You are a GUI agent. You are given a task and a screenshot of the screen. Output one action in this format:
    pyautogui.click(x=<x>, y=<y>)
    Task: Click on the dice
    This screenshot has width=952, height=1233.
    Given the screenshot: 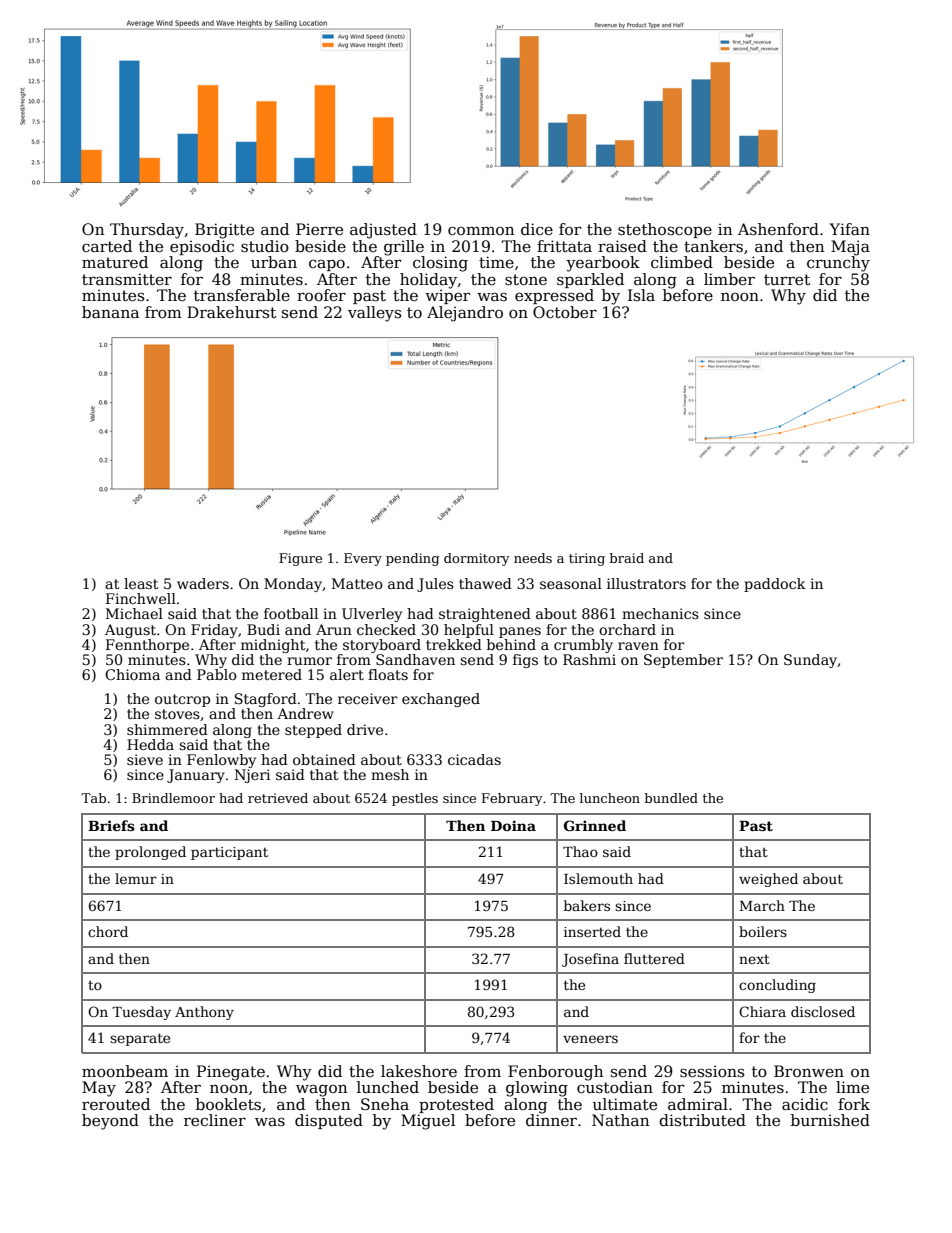 What is the action you would take?
    pyautogui.click(x=537, y=229)
